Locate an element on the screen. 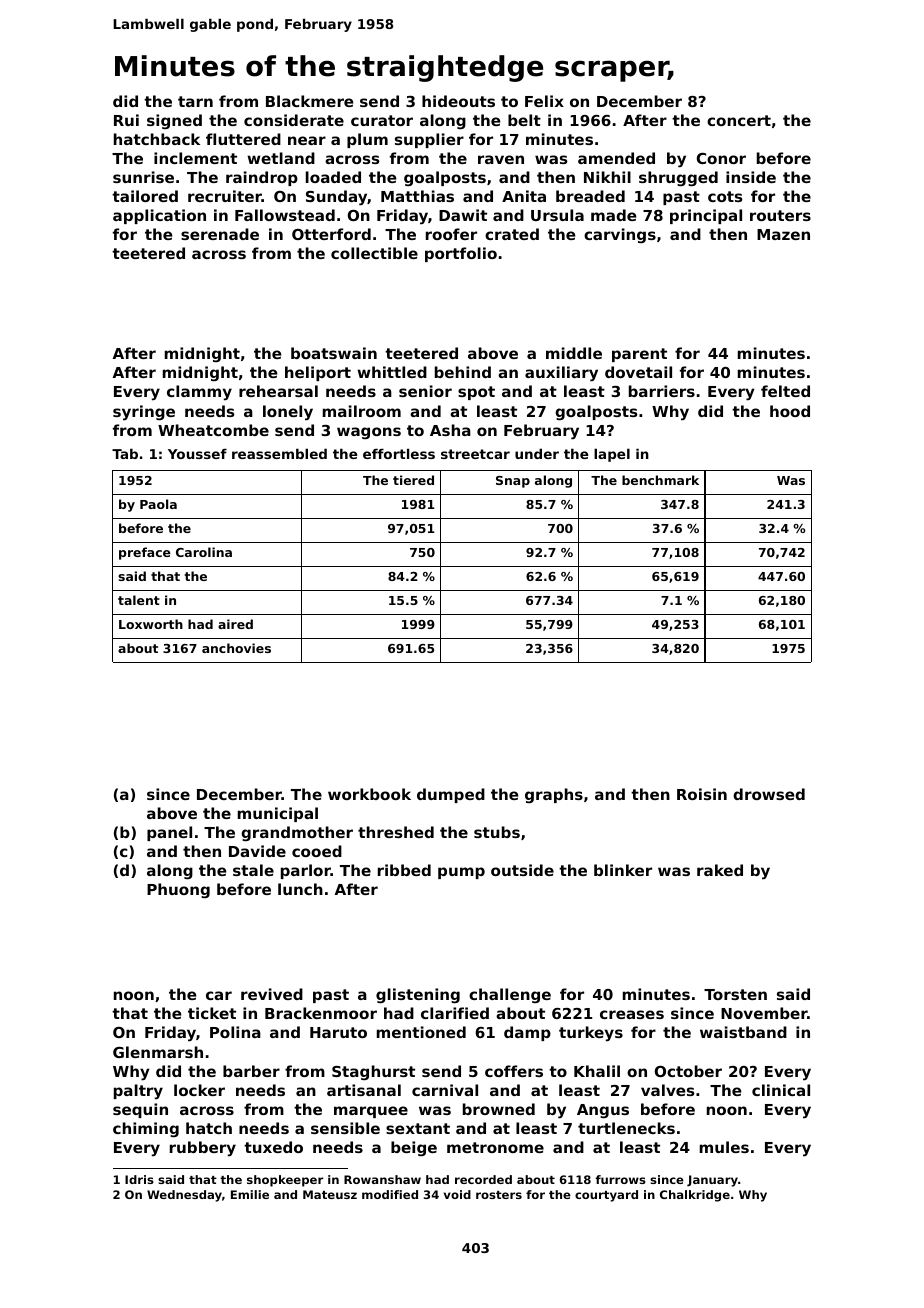 Image resolution: width=924 pixels, height=1308 pixels. outside is located at coordinates (522, 870).
